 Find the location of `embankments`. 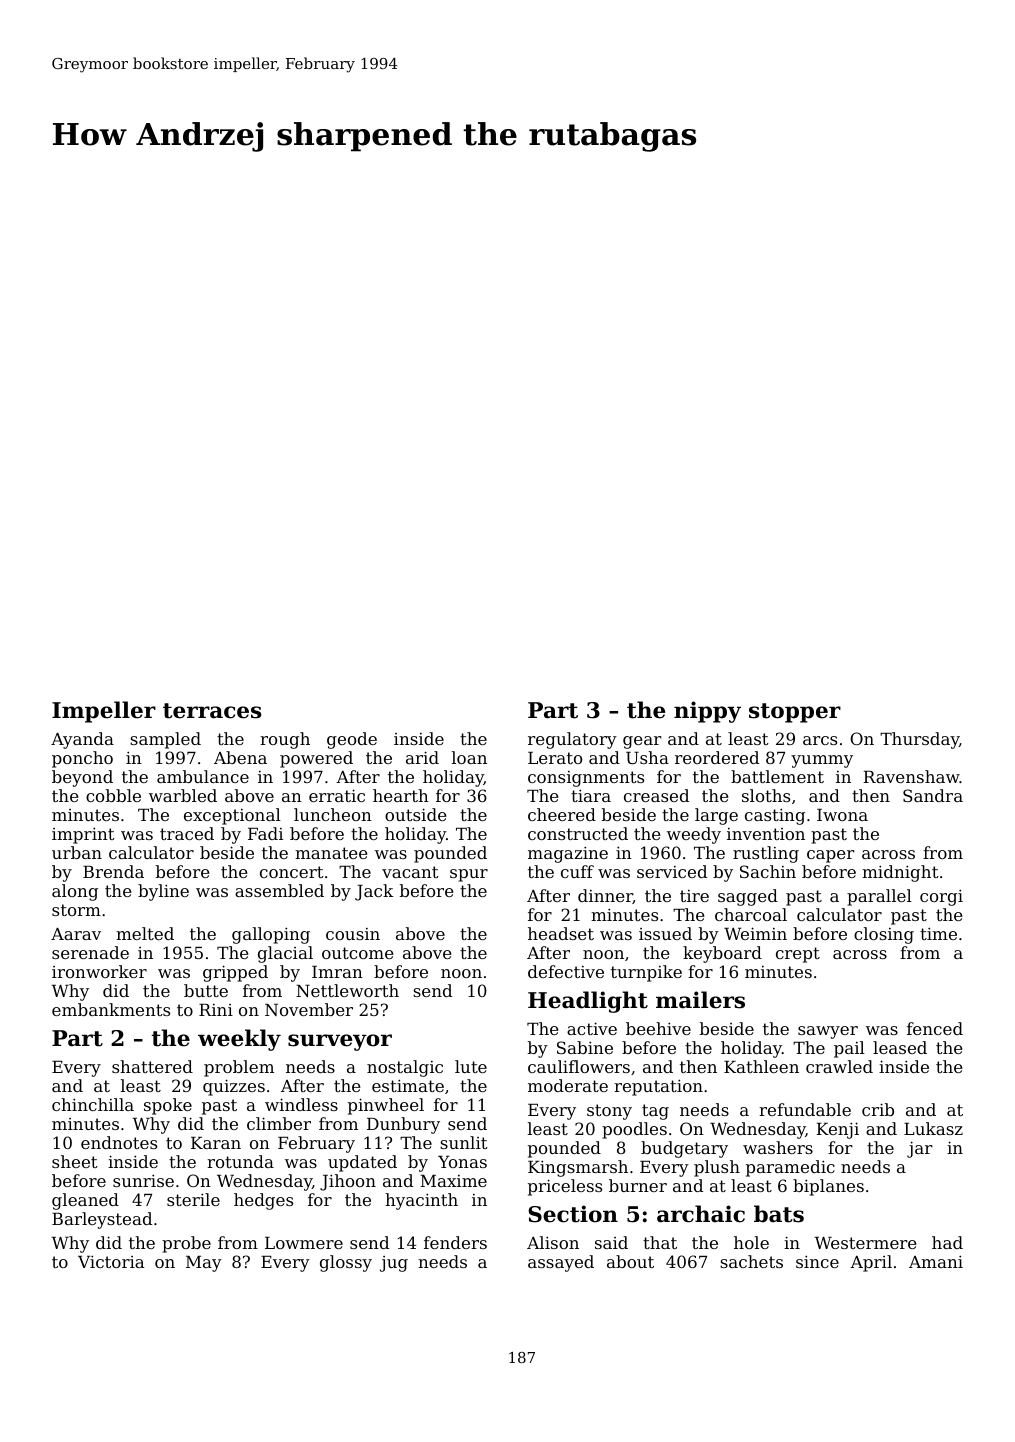

embankments is located at coordinates (111, 1009).
